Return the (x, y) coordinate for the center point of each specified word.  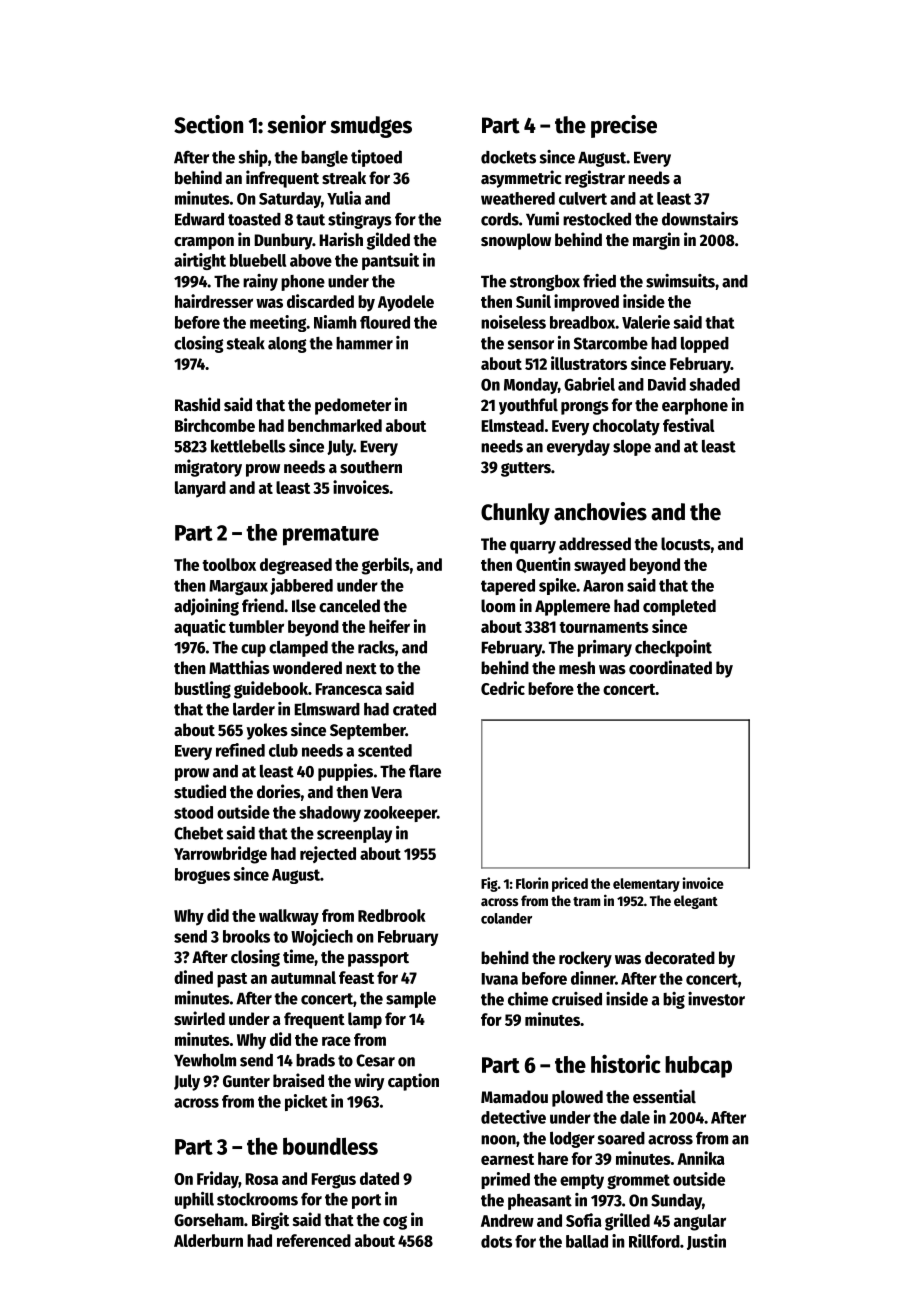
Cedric (503, 688)
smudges (371, 127)
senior (296, 124)
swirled (199, 1018)
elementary (646, 885)
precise (624, 126)
